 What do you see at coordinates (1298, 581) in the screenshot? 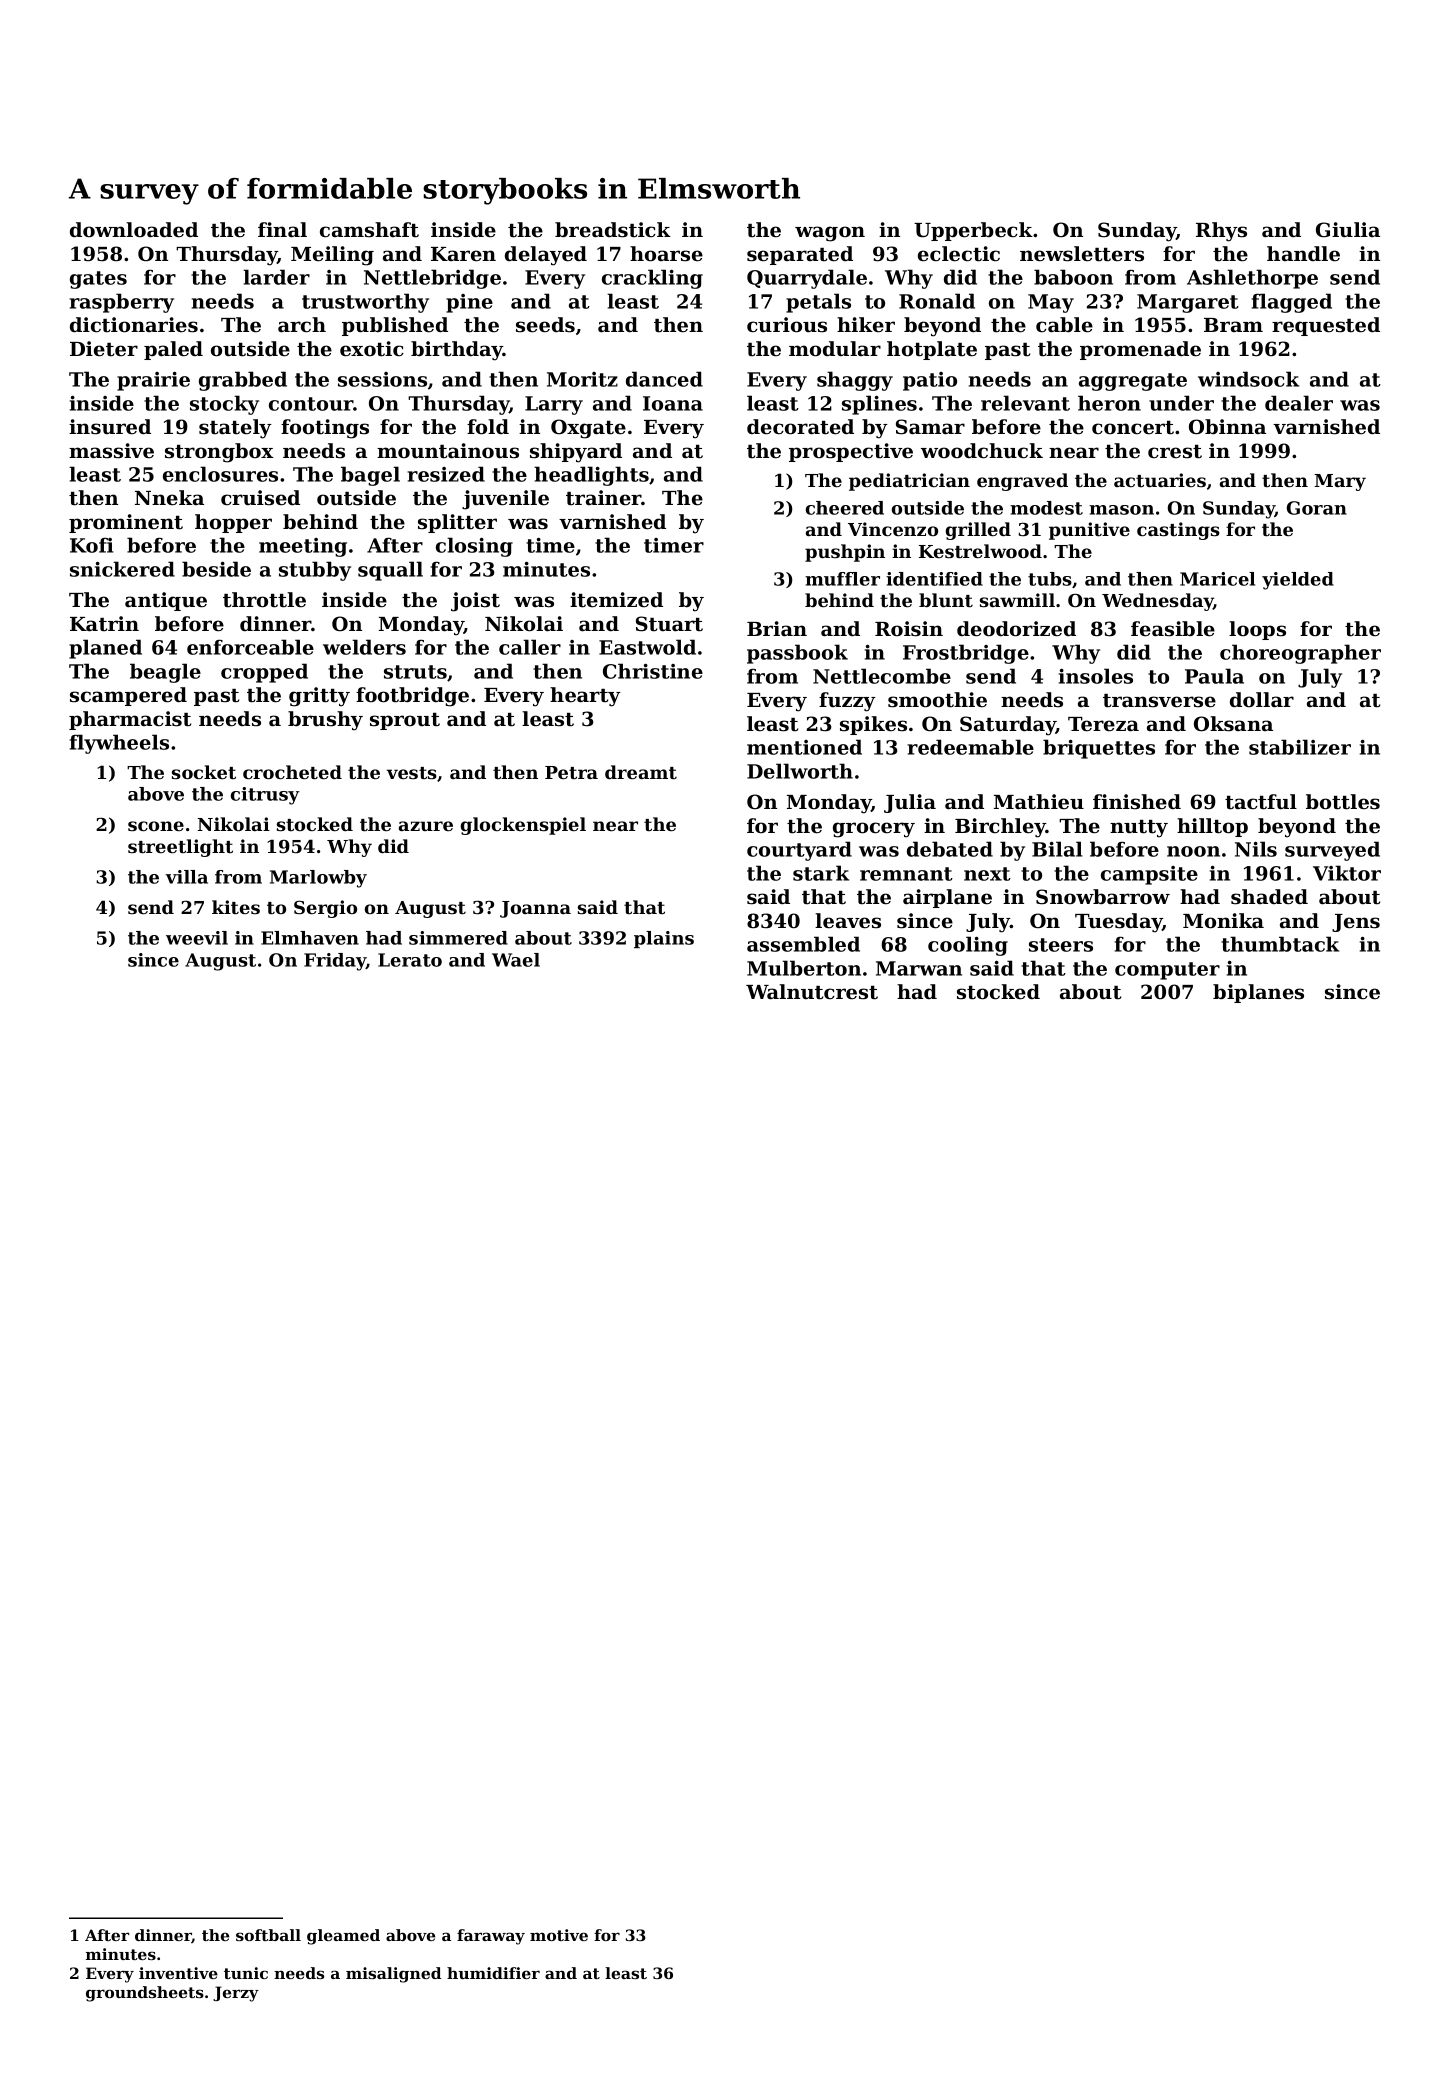
I see `yielded` at bounding box center [1298, 581].
